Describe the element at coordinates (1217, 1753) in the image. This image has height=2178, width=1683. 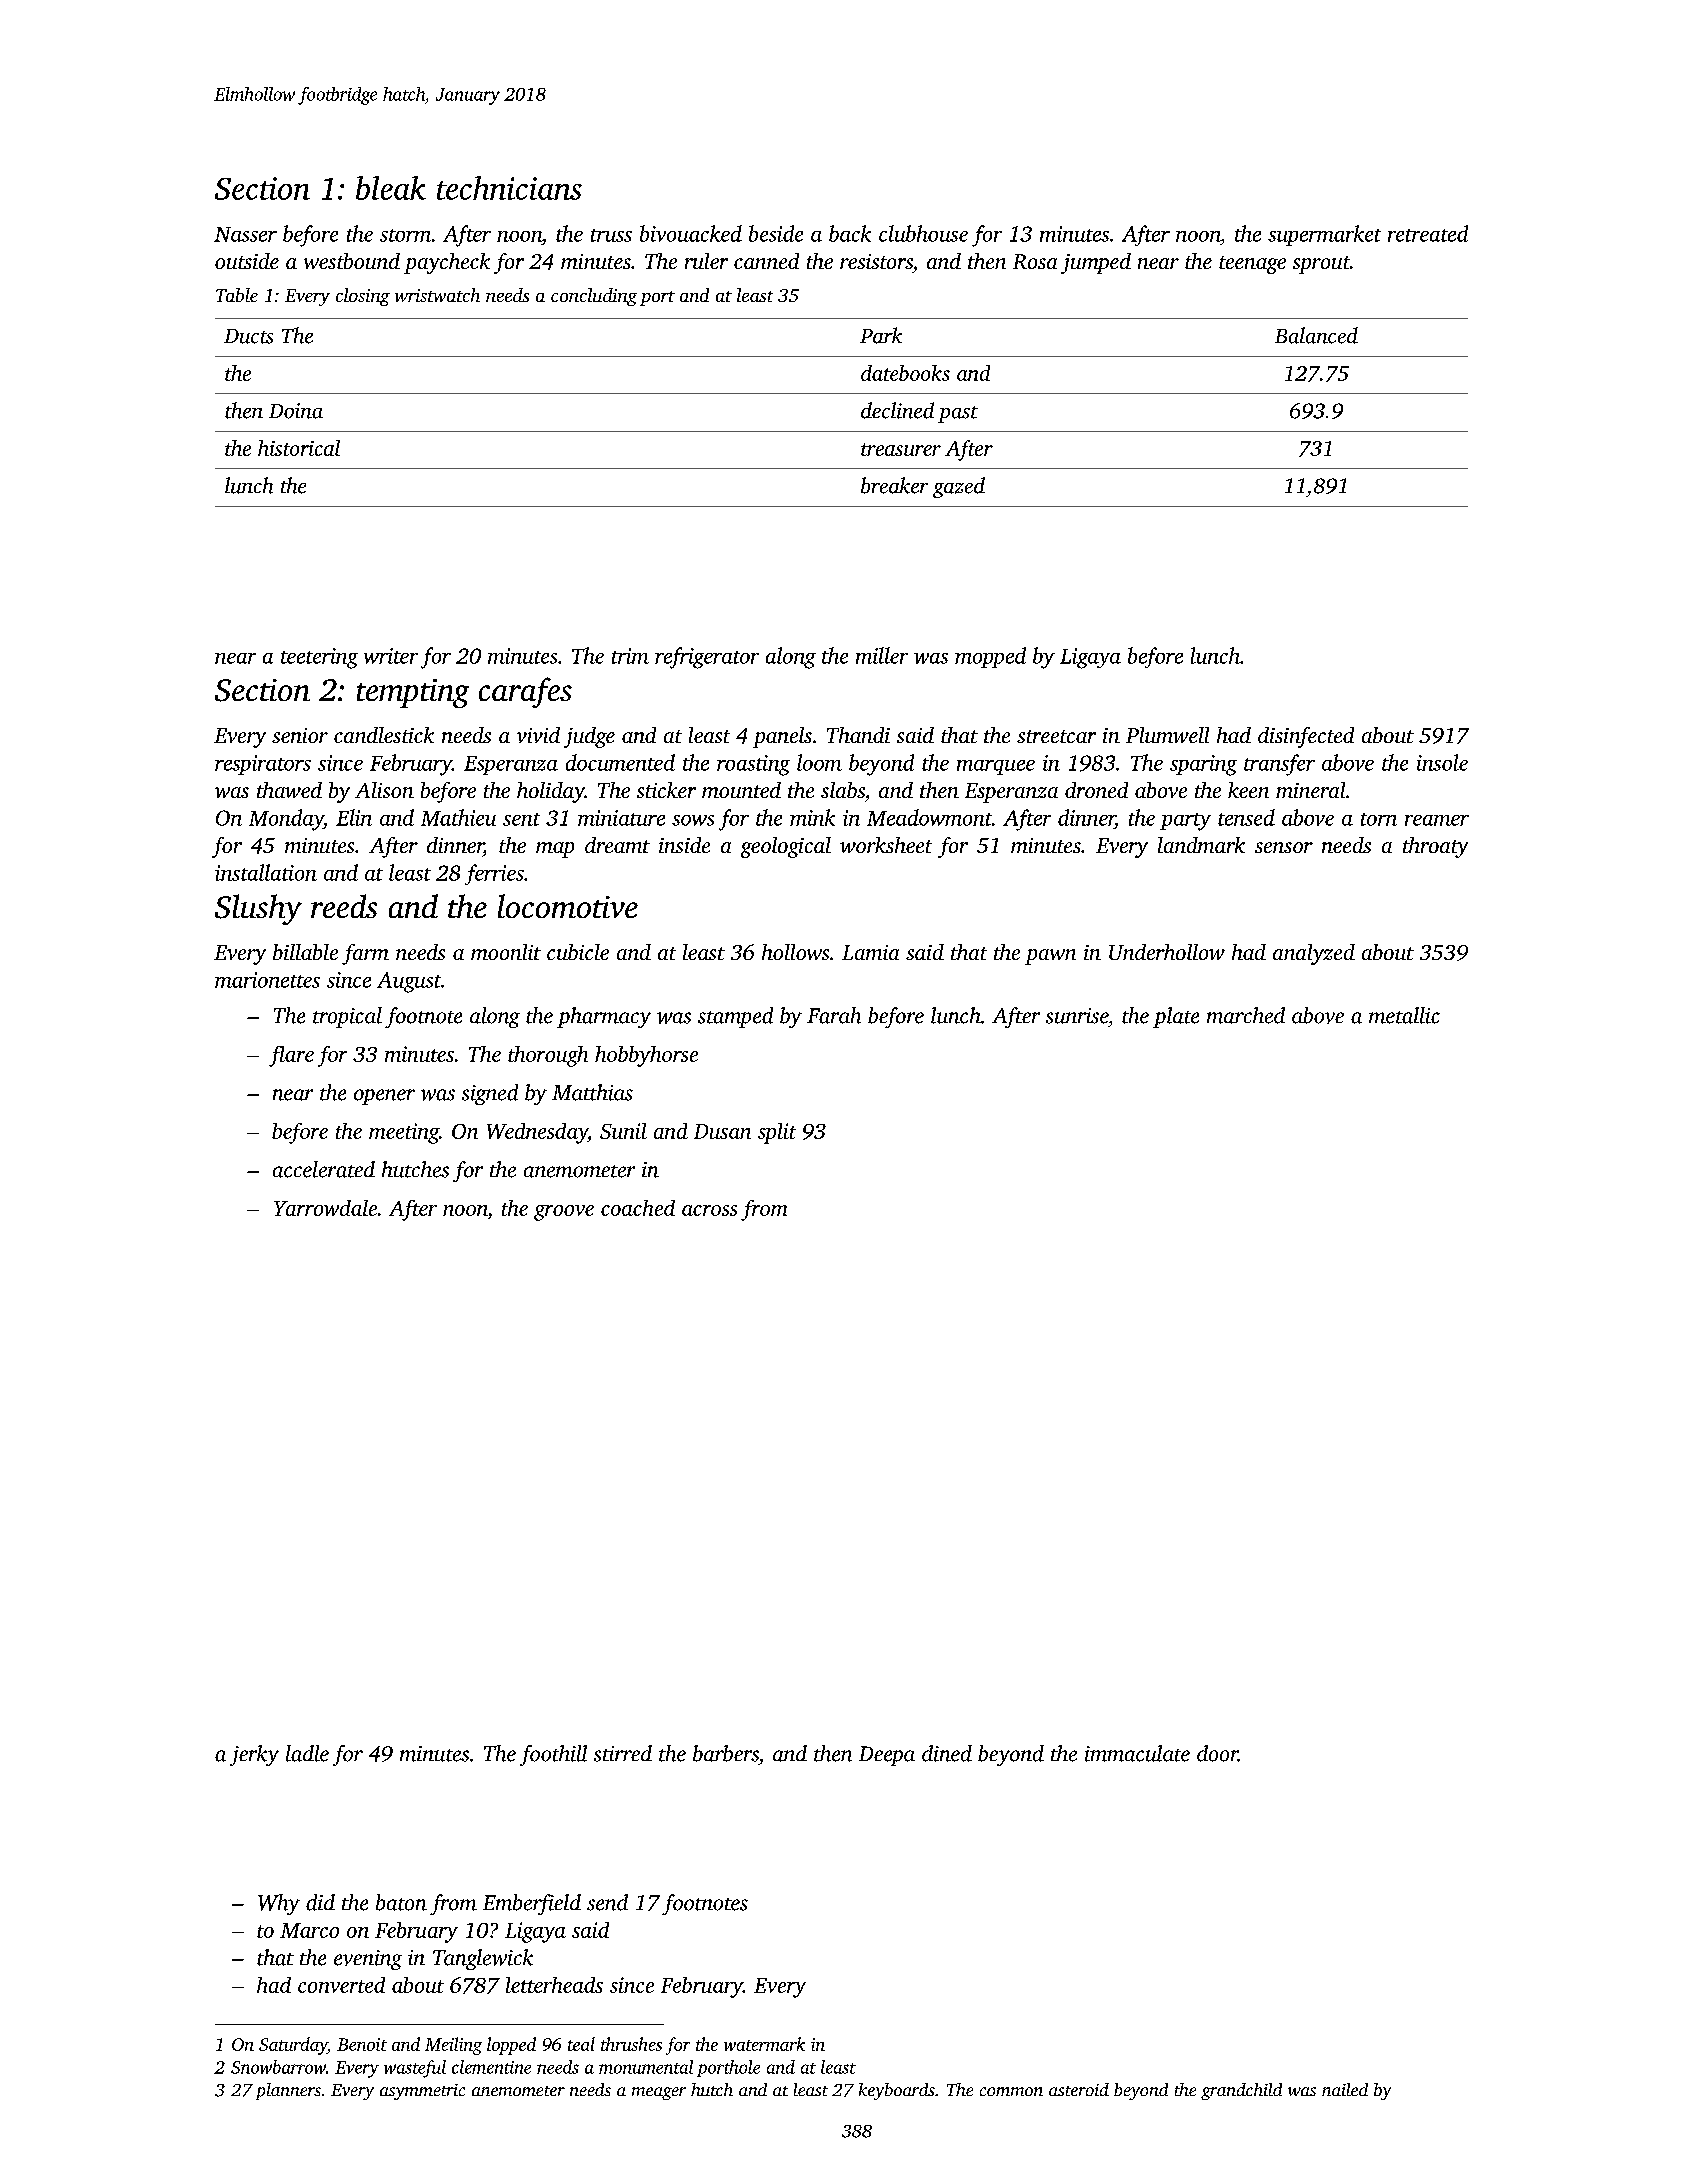
I see `door` at that location.
